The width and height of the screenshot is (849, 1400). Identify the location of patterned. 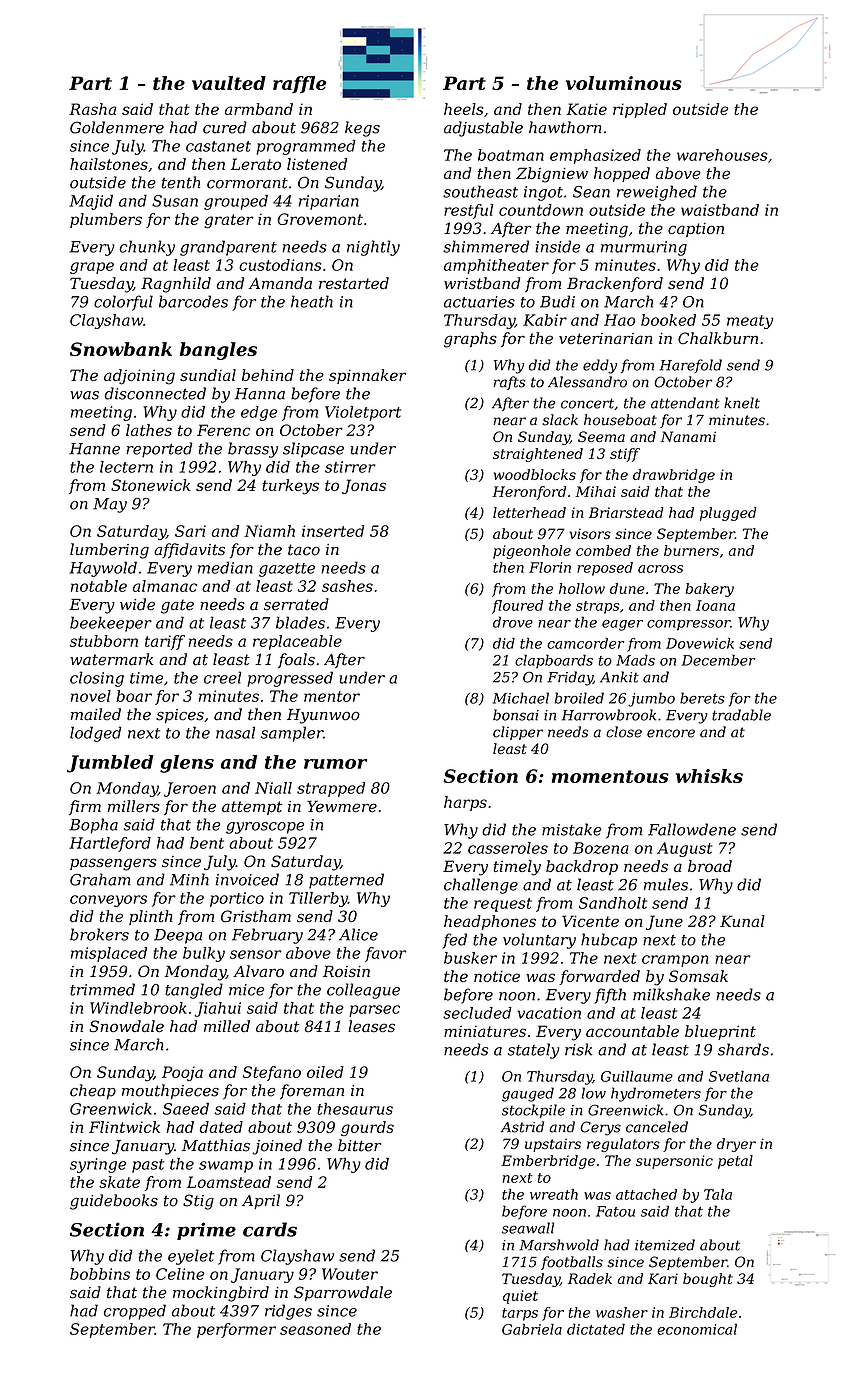
(346, 881).
